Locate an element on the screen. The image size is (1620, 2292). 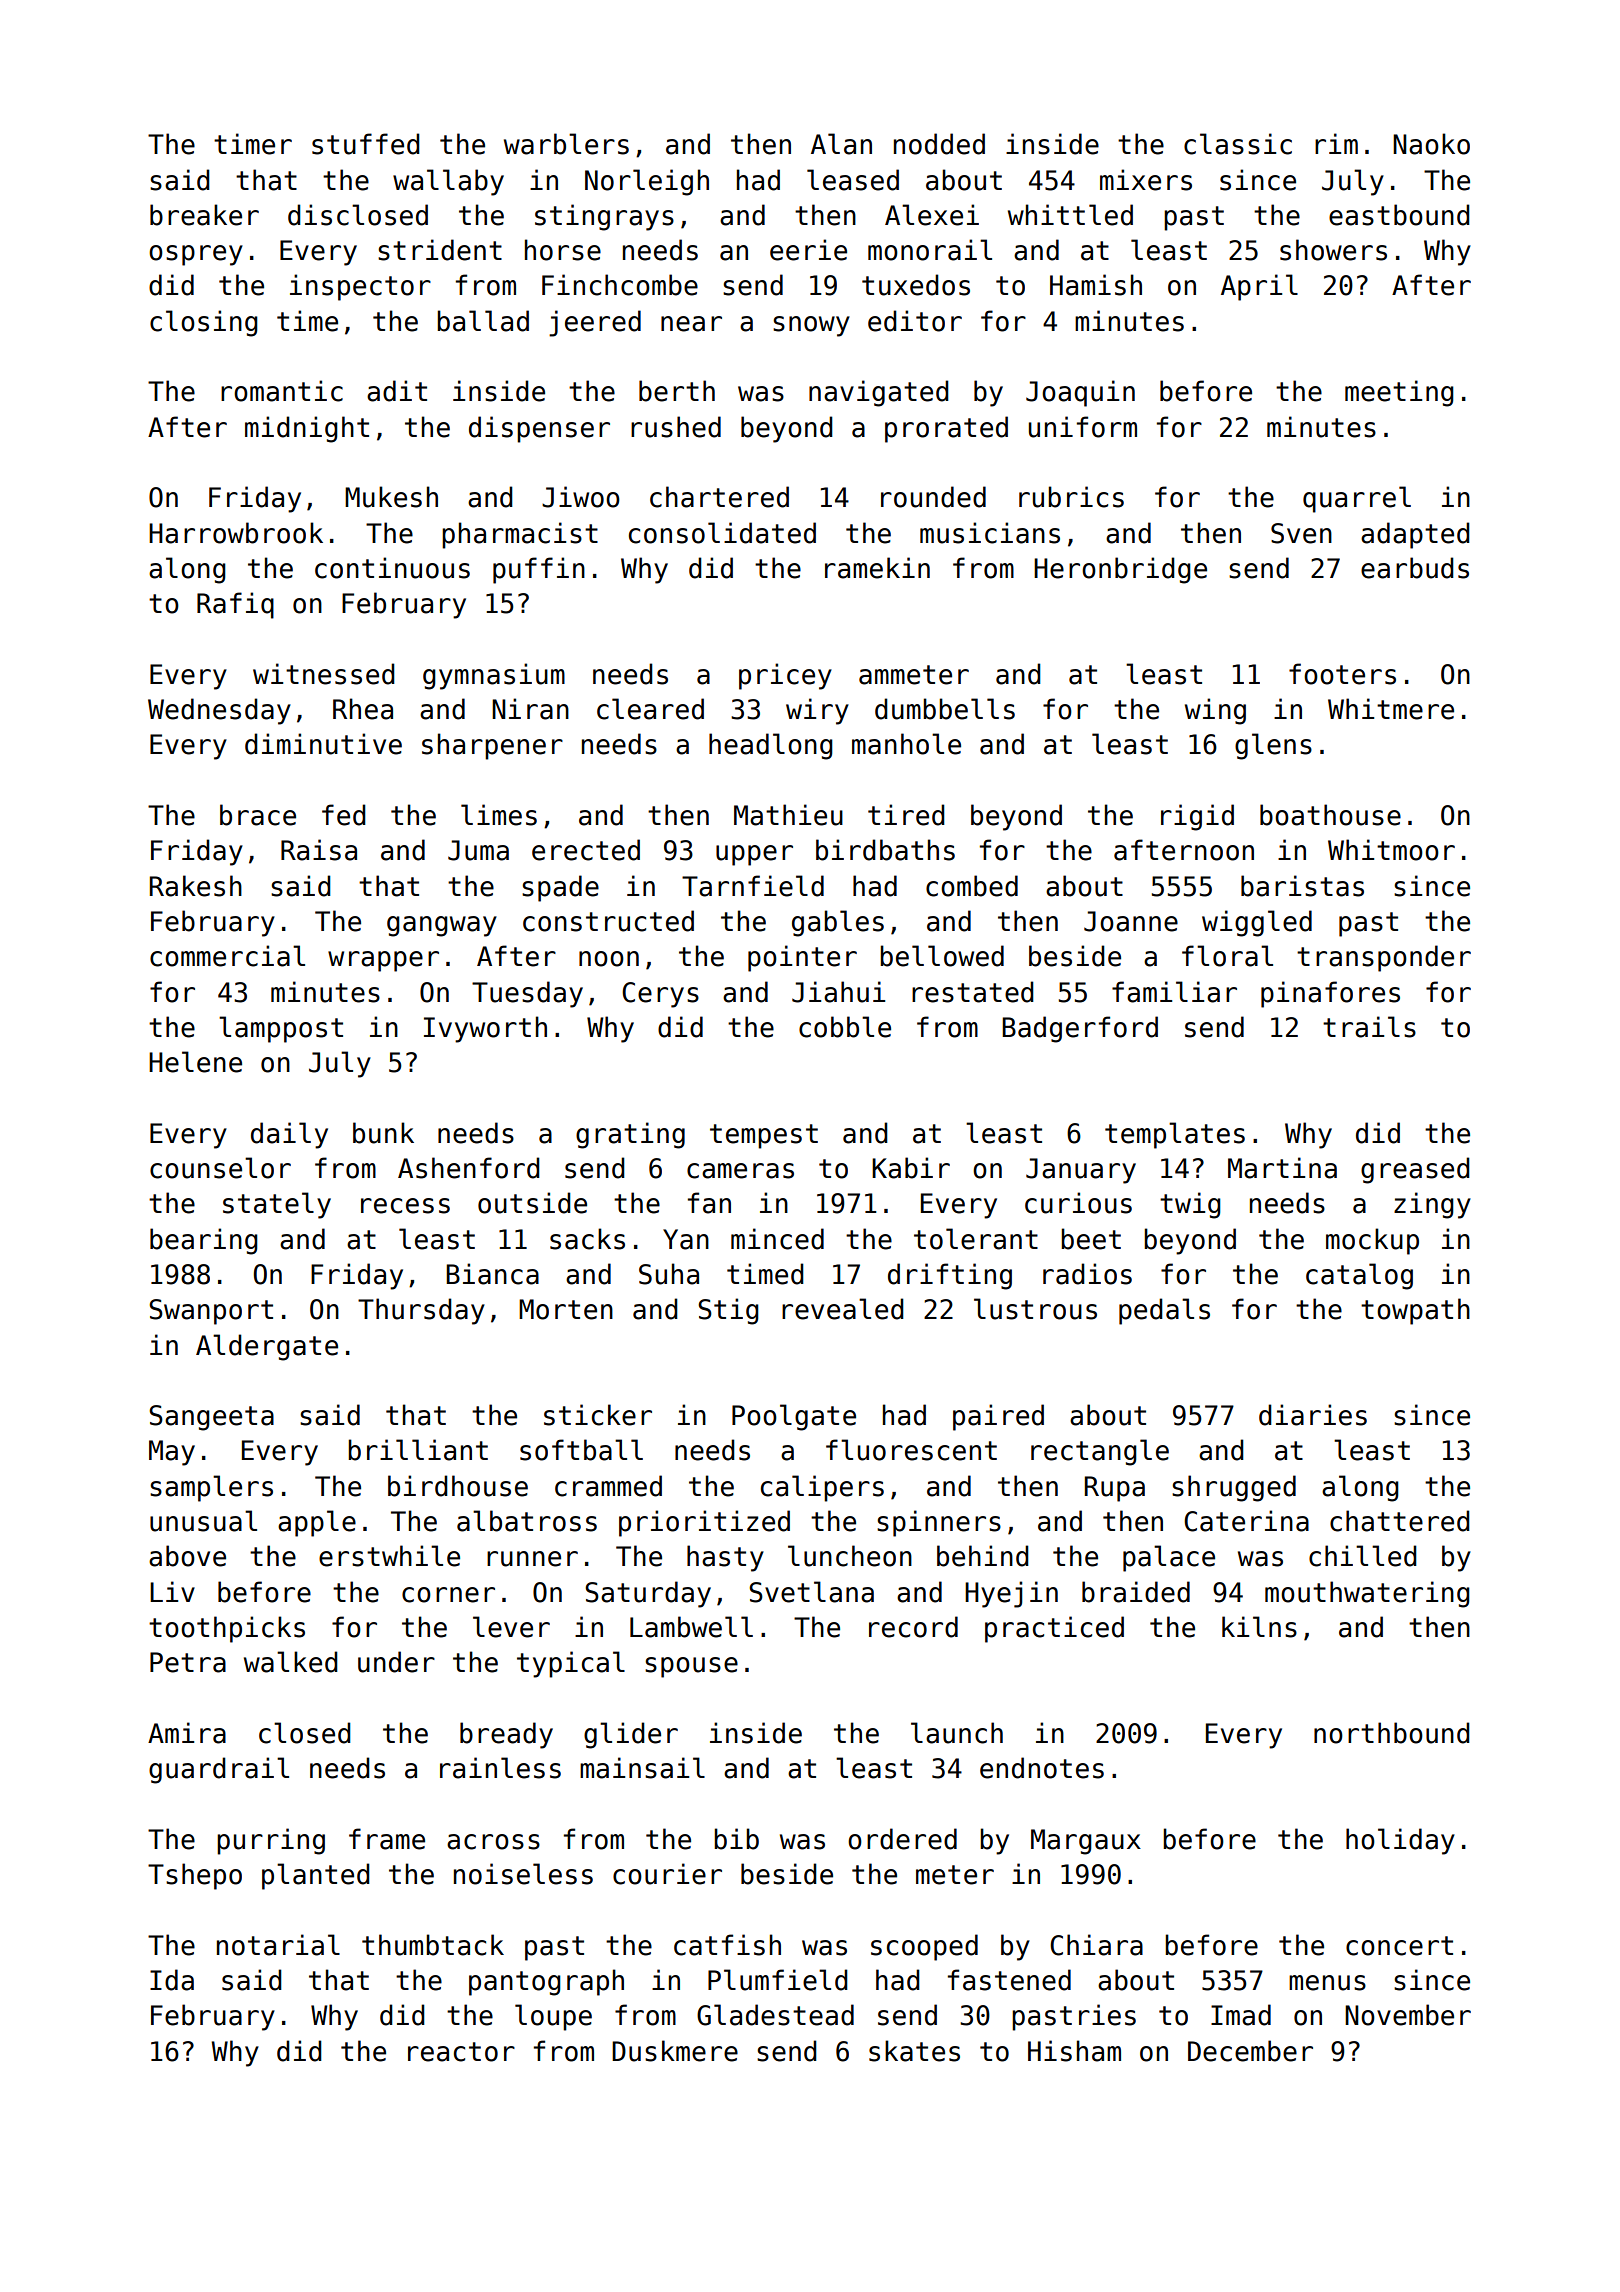
consolidated is located at coordinates (722, 533).
